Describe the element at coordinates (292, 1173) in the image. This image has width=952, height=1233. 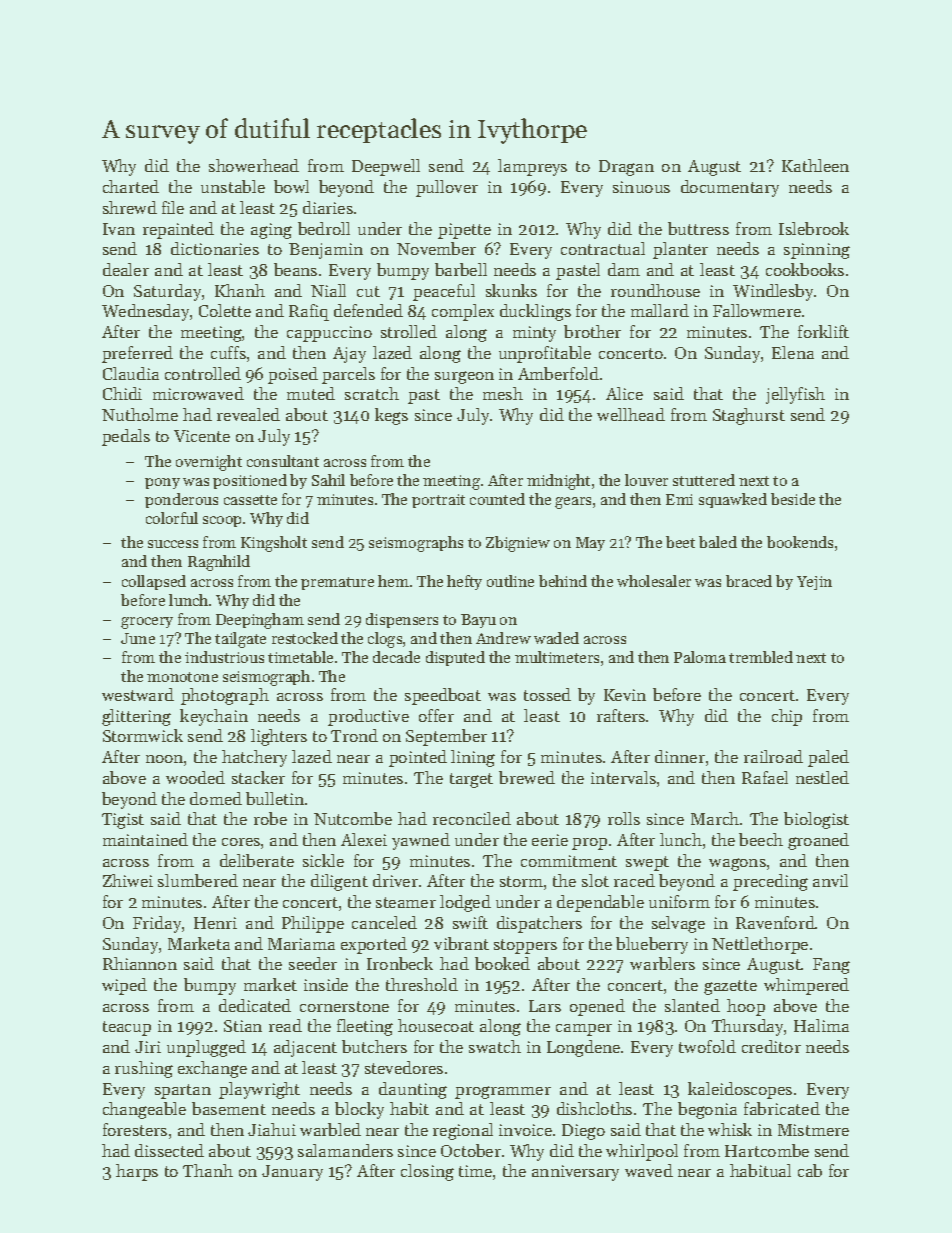
I see `January` at that location.
